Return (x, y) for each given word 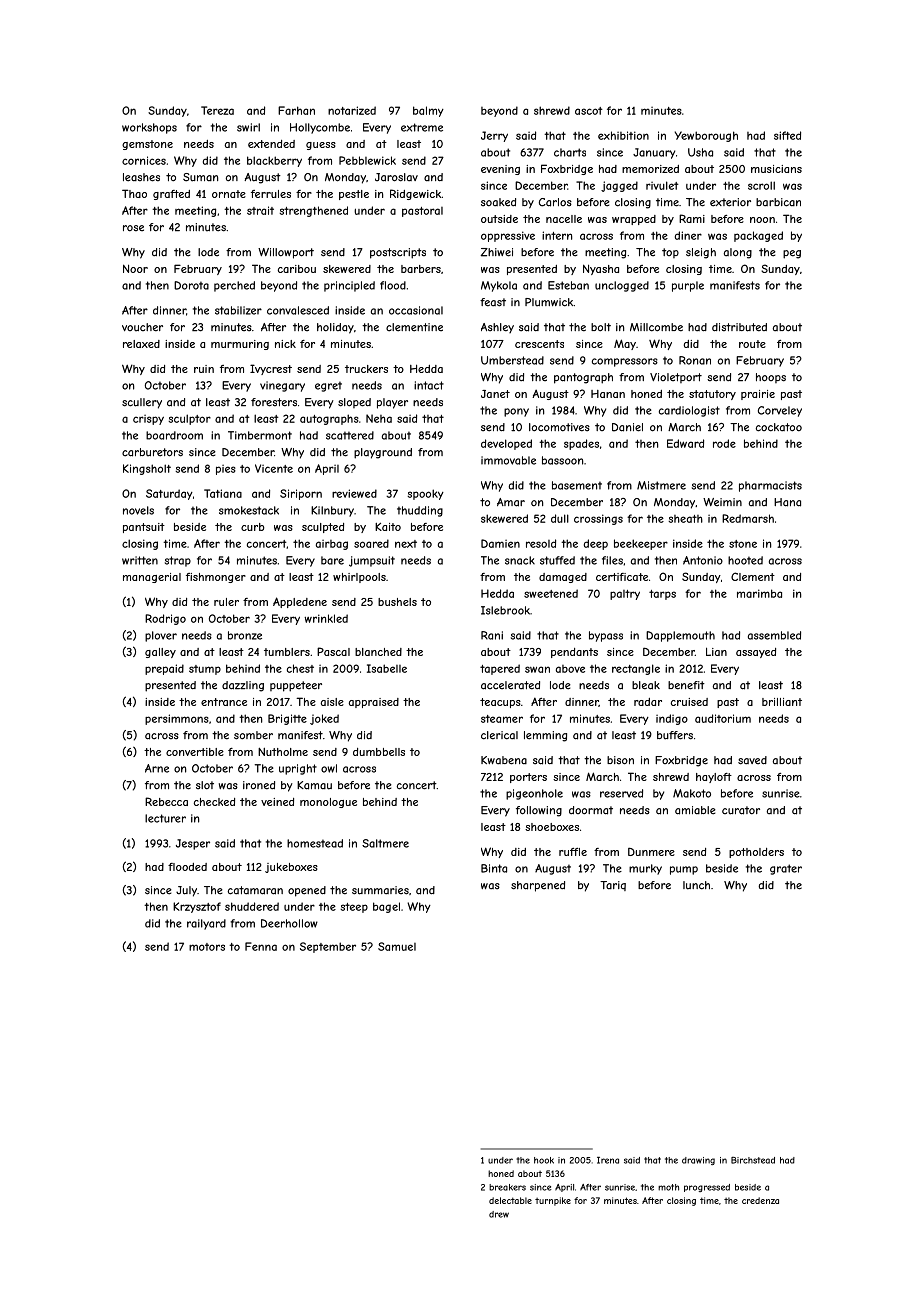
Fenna (261, 946)
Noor (135, 268)
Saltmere (385, 843)
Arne (157, 768)
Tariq (613, 886)
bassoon (562, 460)
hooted (745, 560)
